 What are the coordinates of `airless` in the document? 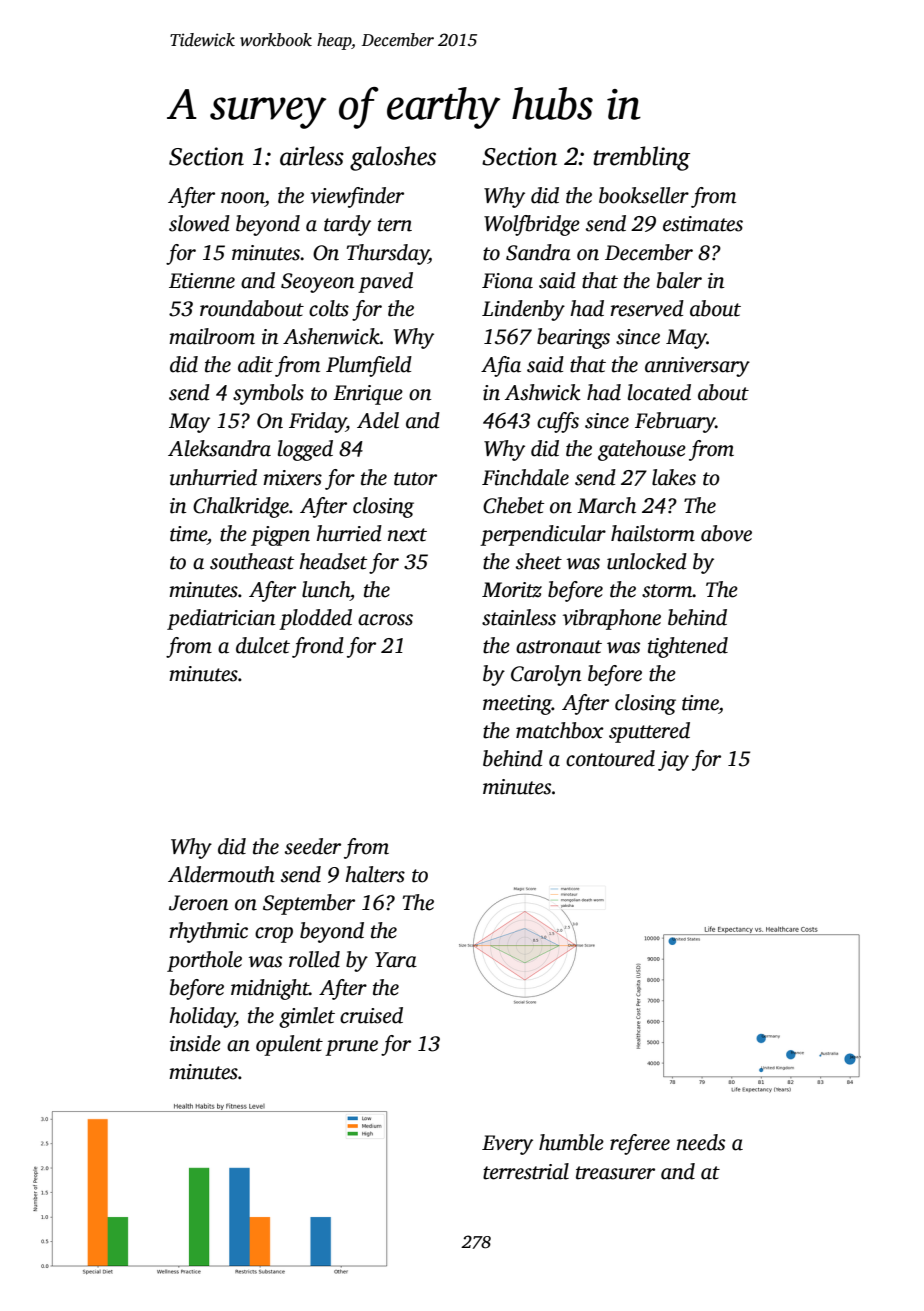 It's located at (312, 156).
